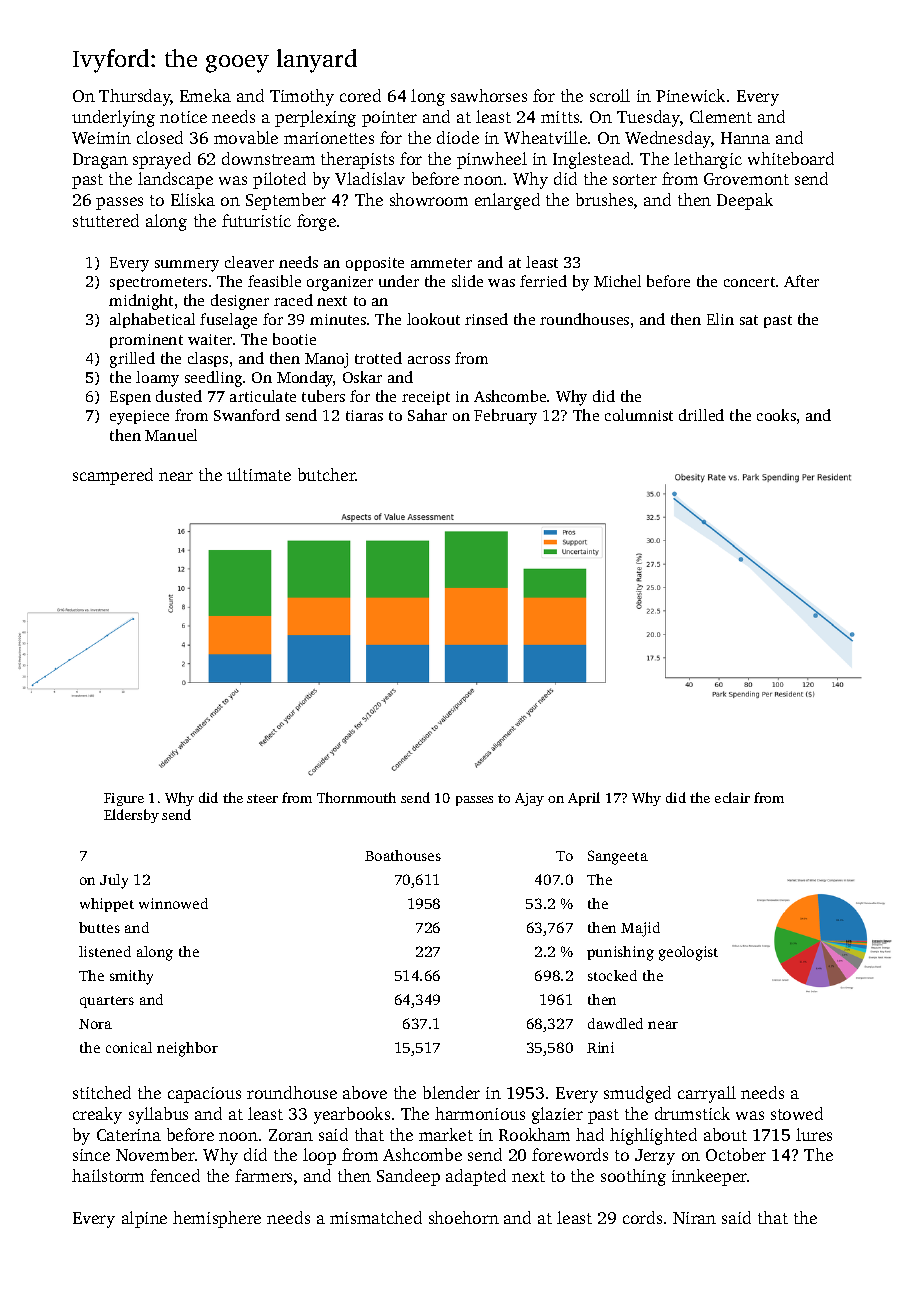 The width and height of the screenshot is (908, 1316). Describe the element at coordinates (690, 95) in the screenshot. I see `Pinewick` at that location.
